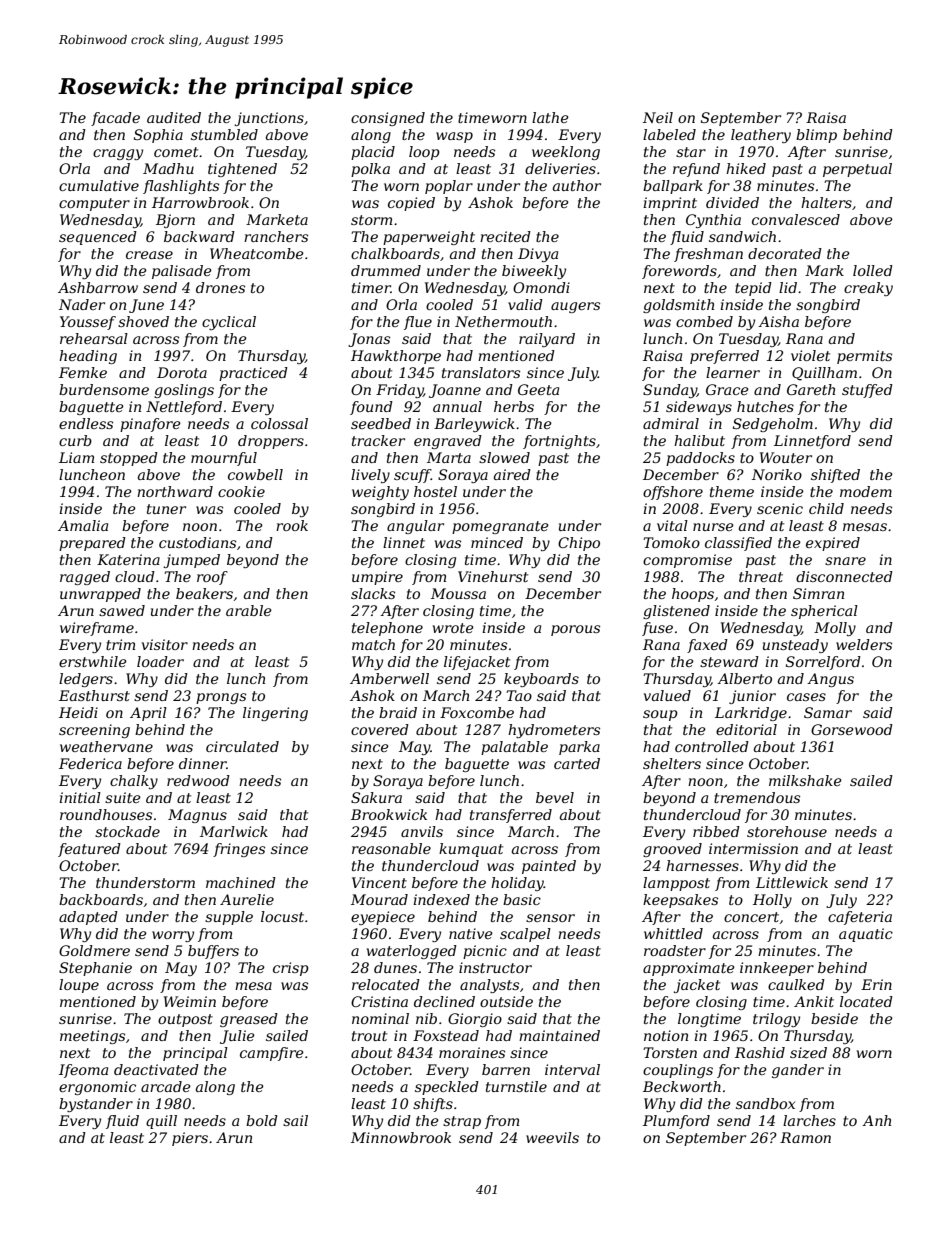 The height and width of the screenshot is (1233, 952). Describe the element at coordinates (805, 780) in the screenshot. I see `milkshake` at that location.
